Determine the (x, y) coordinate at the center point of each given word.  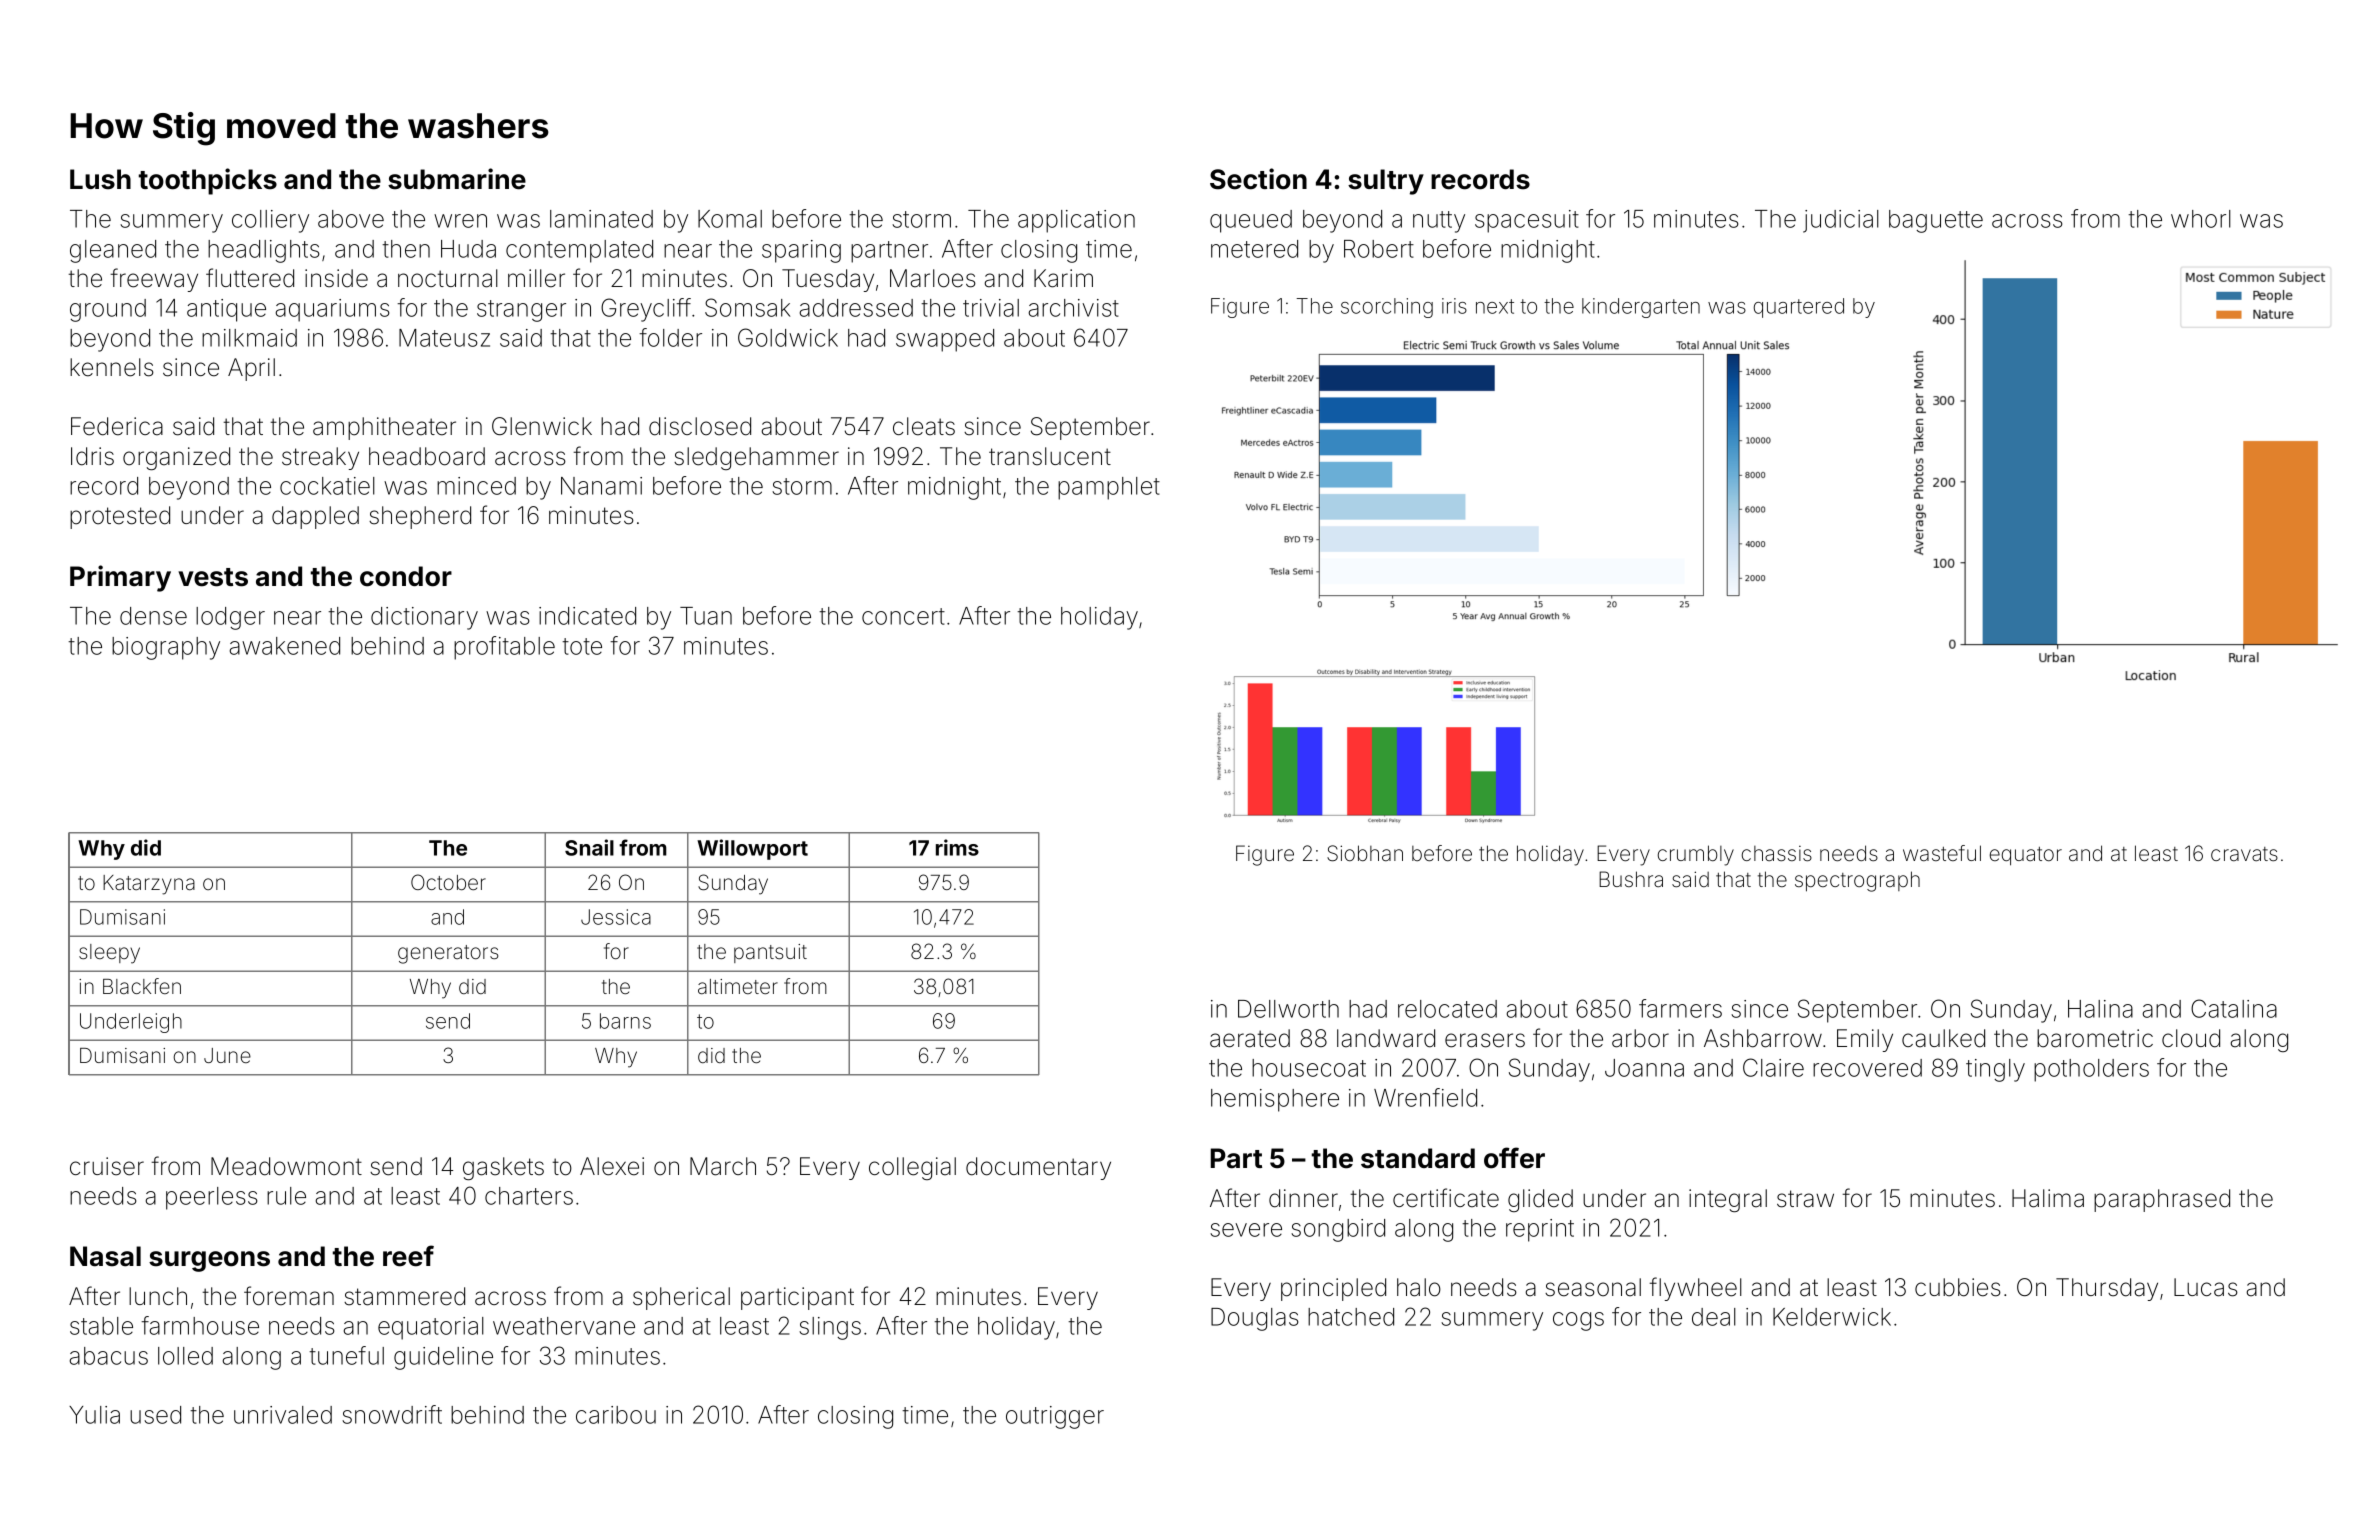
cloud (2191, 1038)
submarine (457, 179)
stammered (404, 1296)
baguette (1936, 221)
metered (1254, 249)
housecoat (1309, 1068)
